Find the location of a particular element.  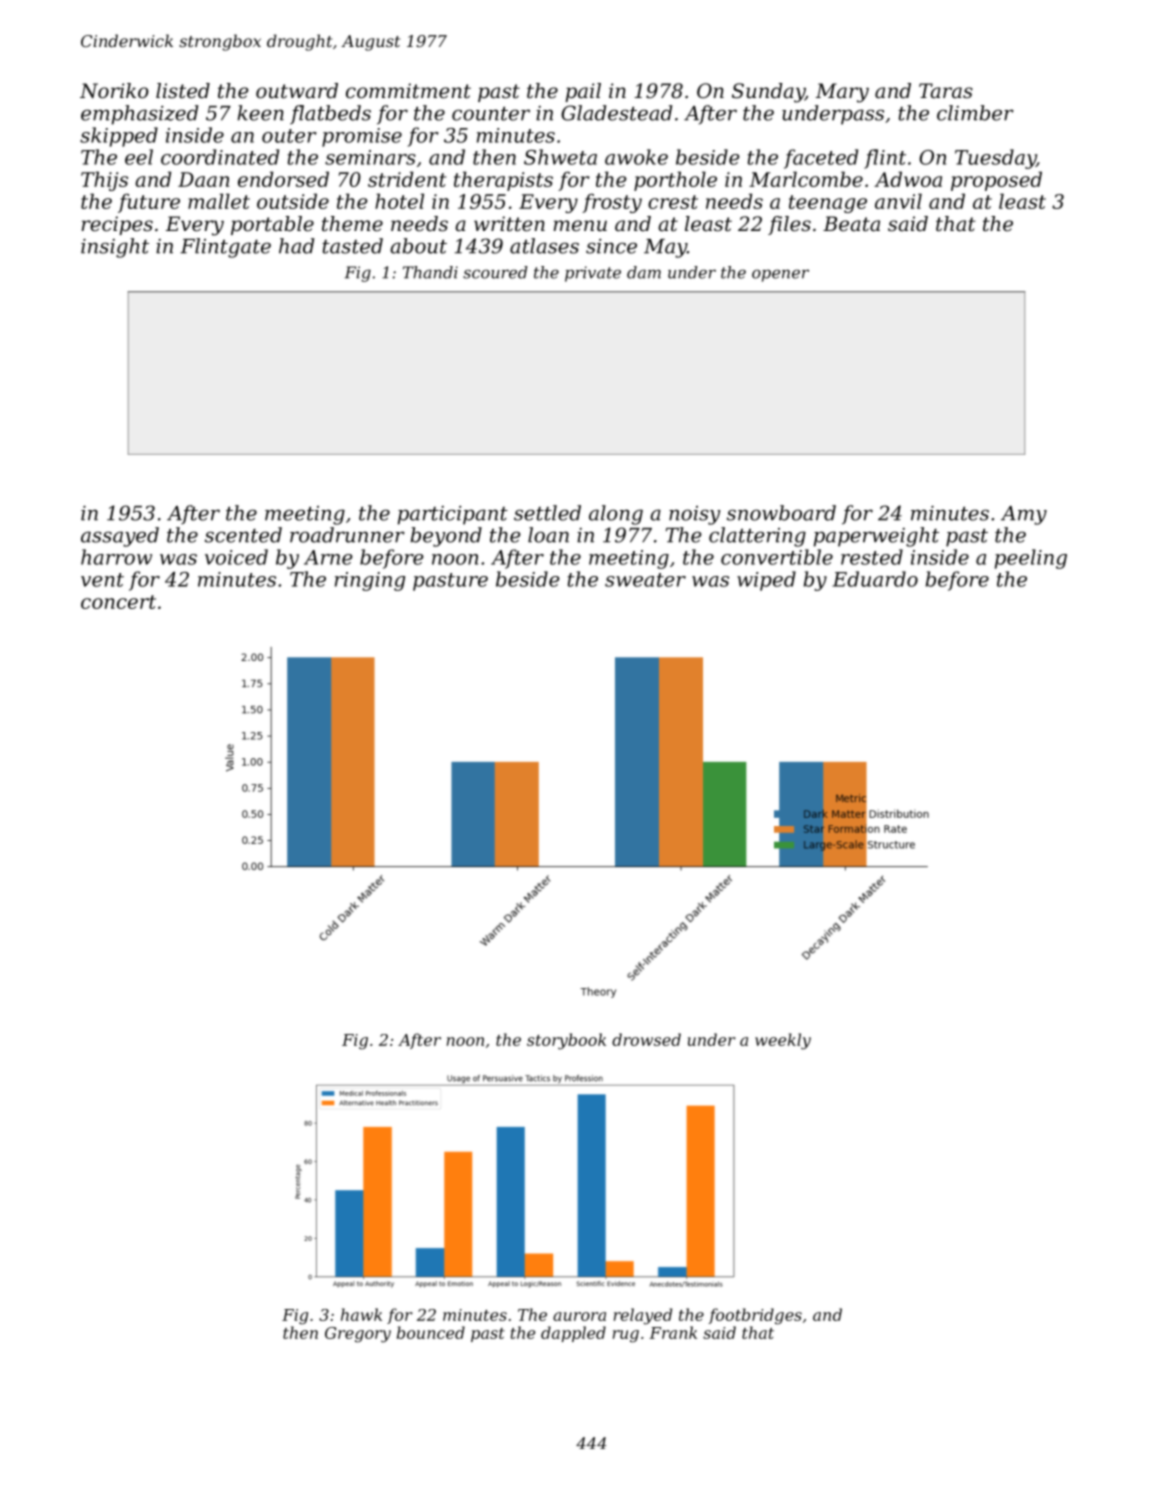

sweater is located at coordinates (645, 580).
